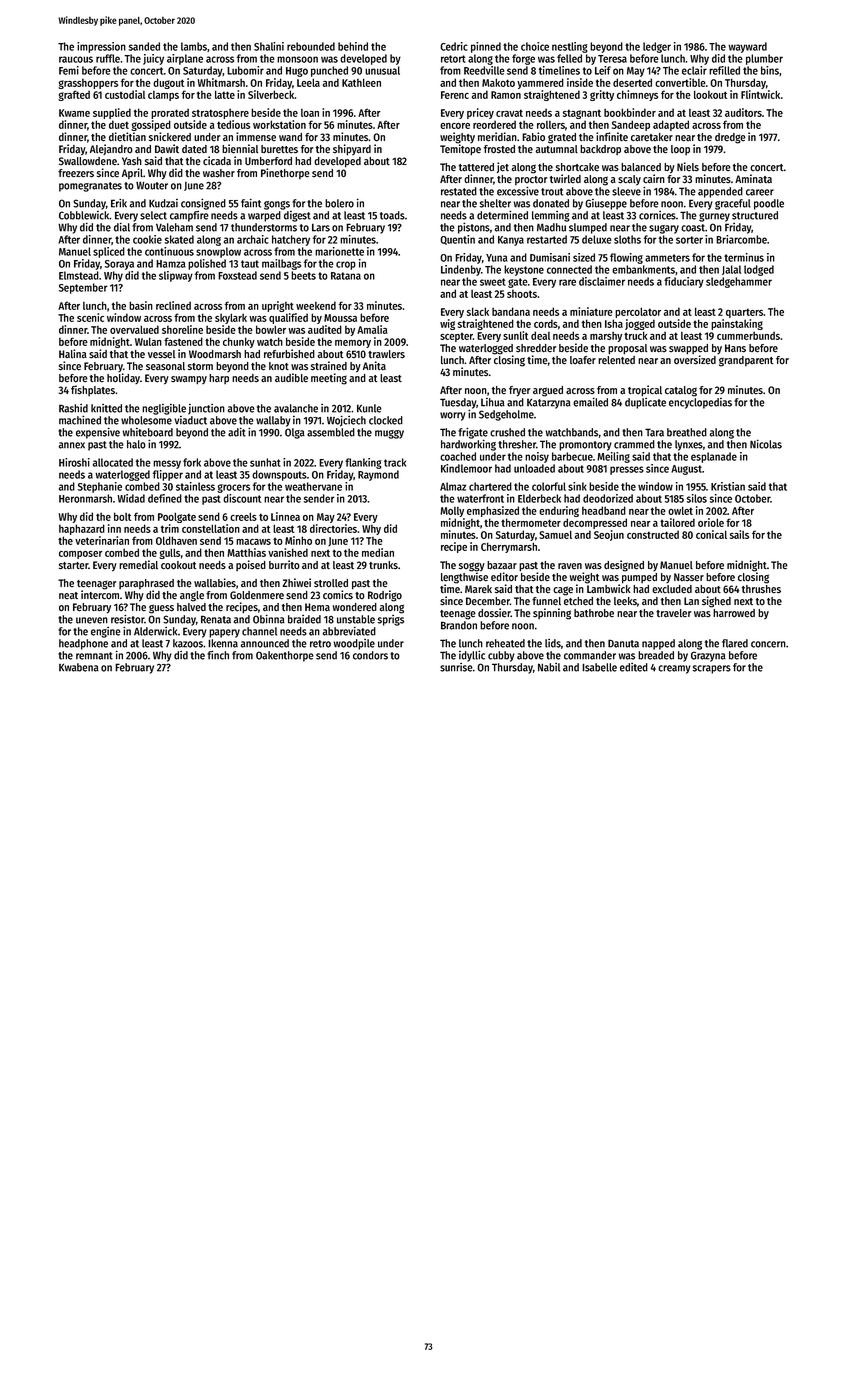  I want to click on lodged, so click(759, 270).
